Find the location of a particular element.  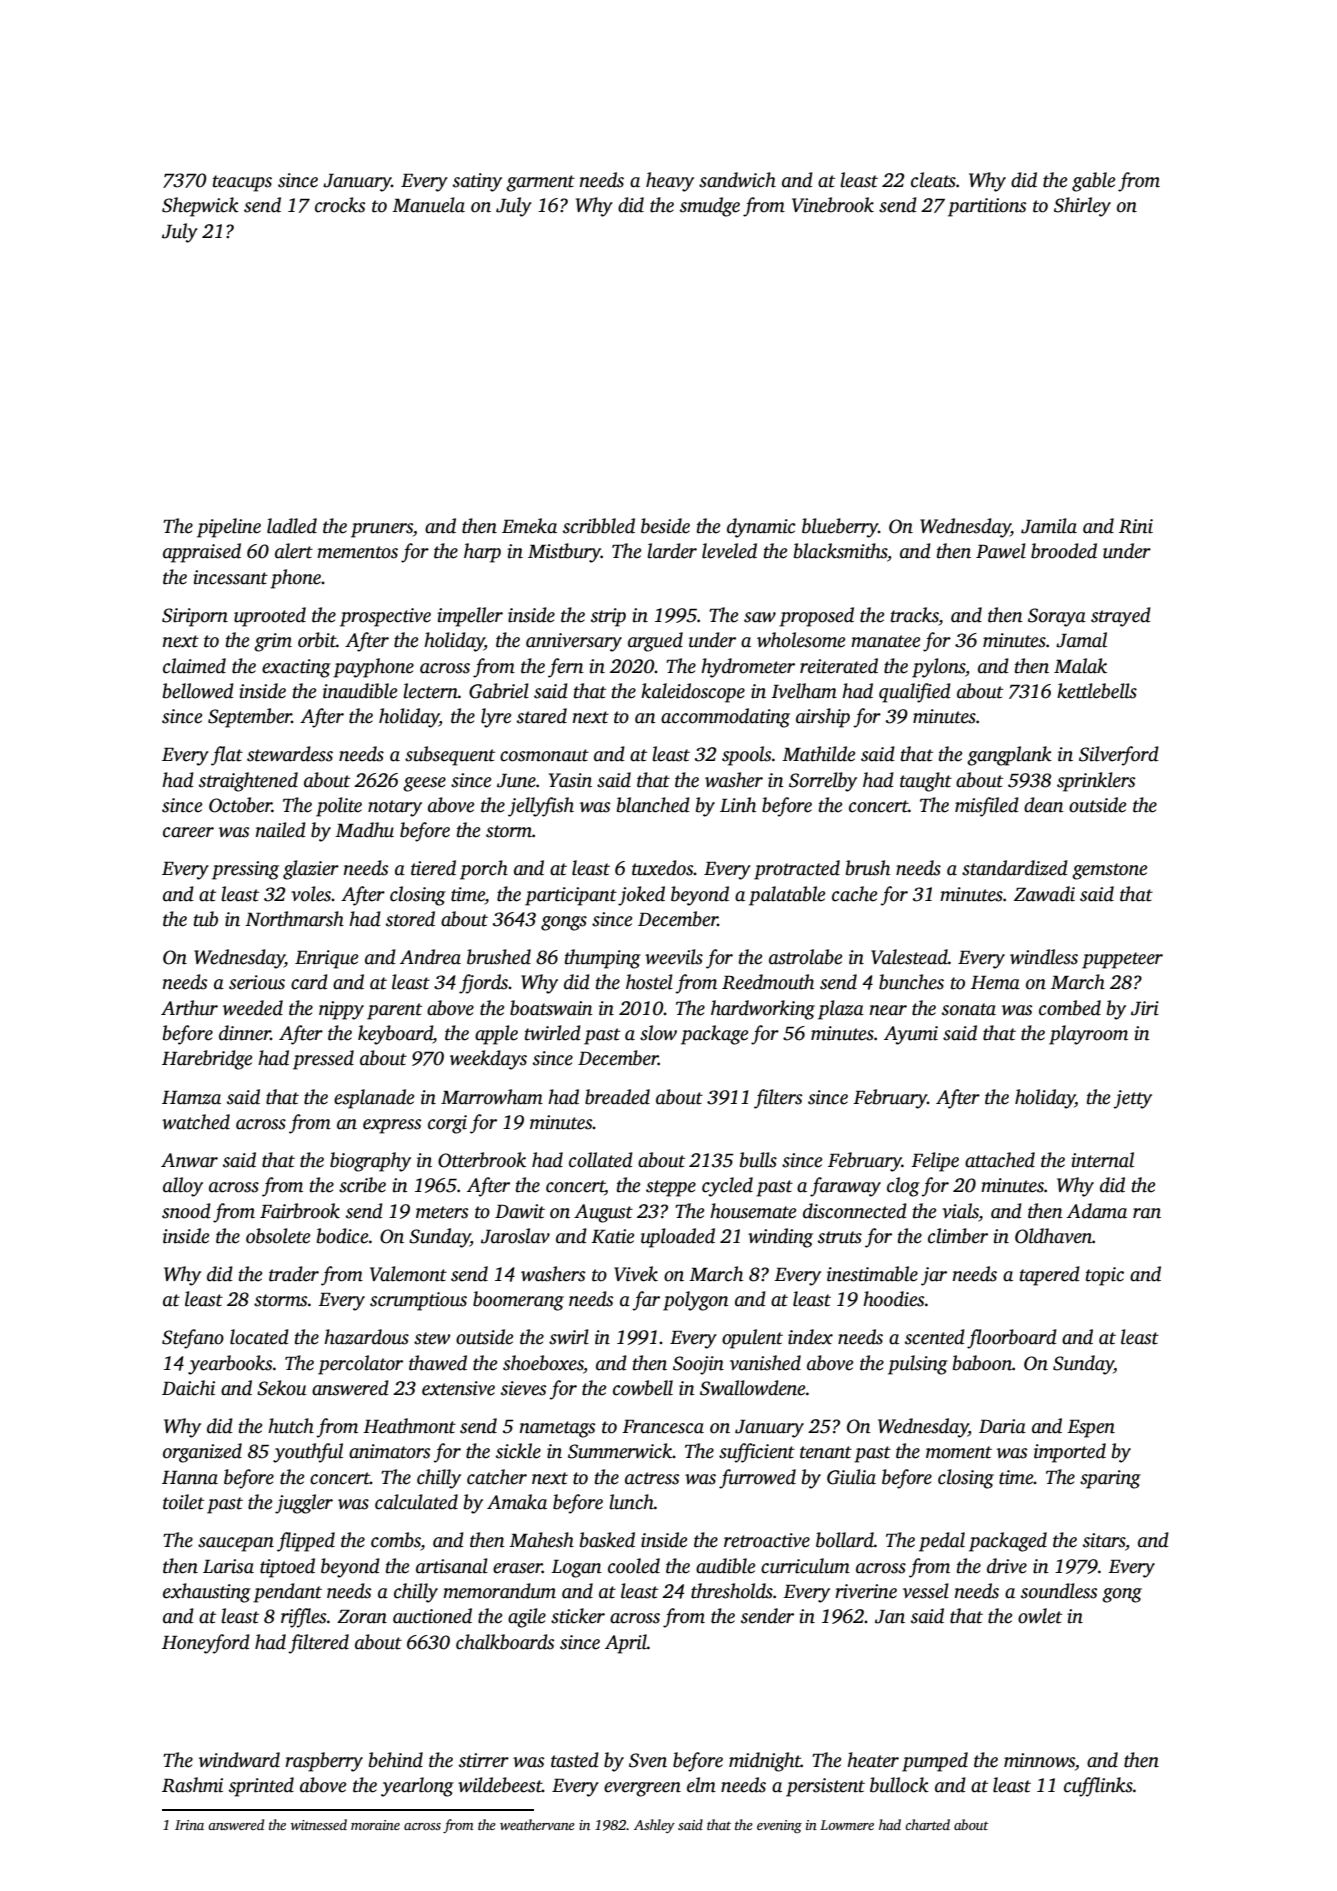

pipeline is located at coordinates (229, 528).
